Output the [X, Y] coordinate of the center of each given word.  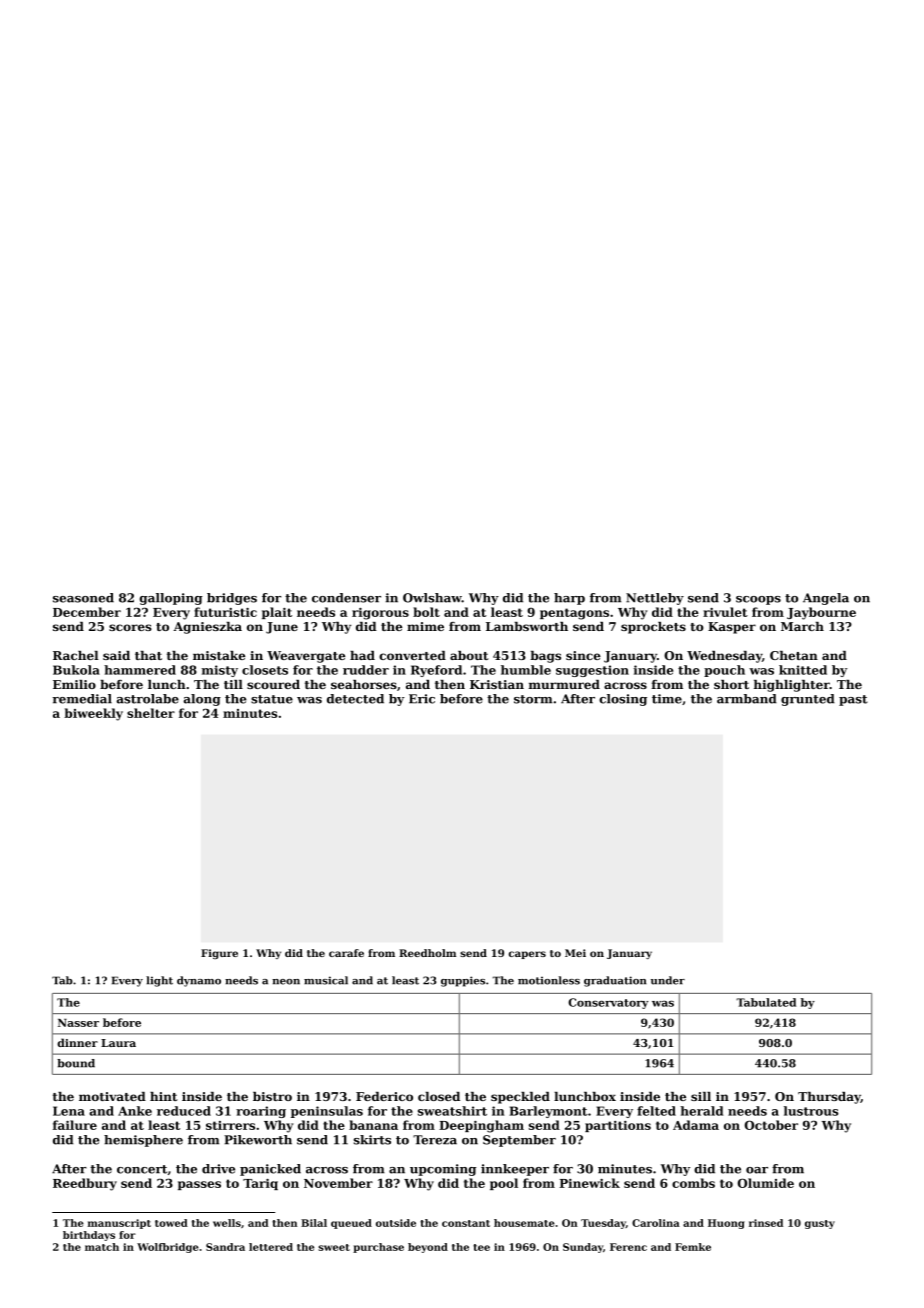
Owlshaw [432, 598]
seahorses [364, 684]
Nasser [78, 1023]
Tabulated [766, 1002]
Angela [826, 599]
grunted [808, 700]
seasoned [83, 598]
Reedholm [427, 953]
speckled [520, 1098]
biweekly [93, 714]
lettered [271, 1247]
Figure [219, 954]
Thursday [829, 1098]
